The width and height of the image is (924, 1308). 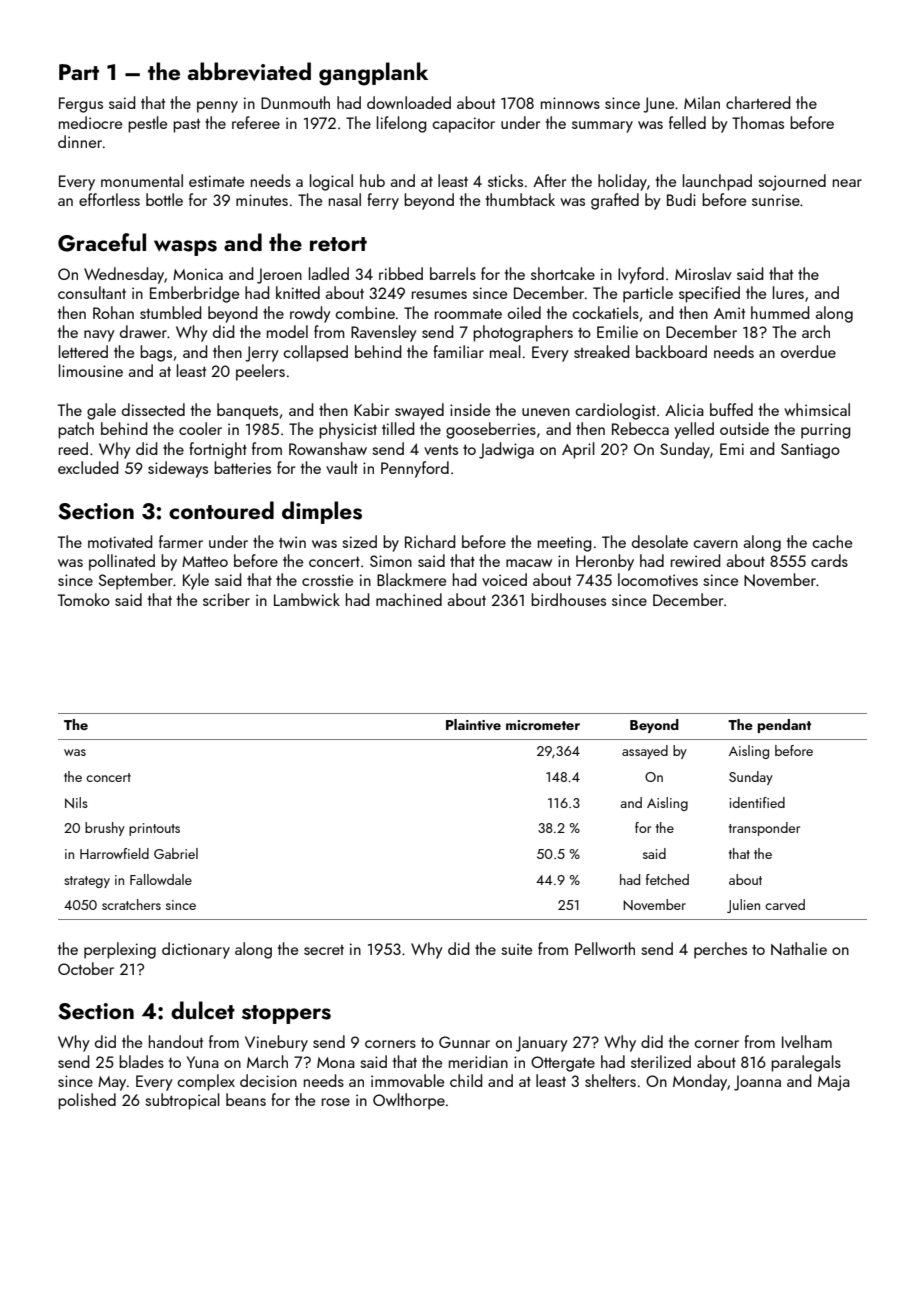 What do you see at coordinates (453, 273) in the image?
I see `barrels` at bounding box center [453, 273].
